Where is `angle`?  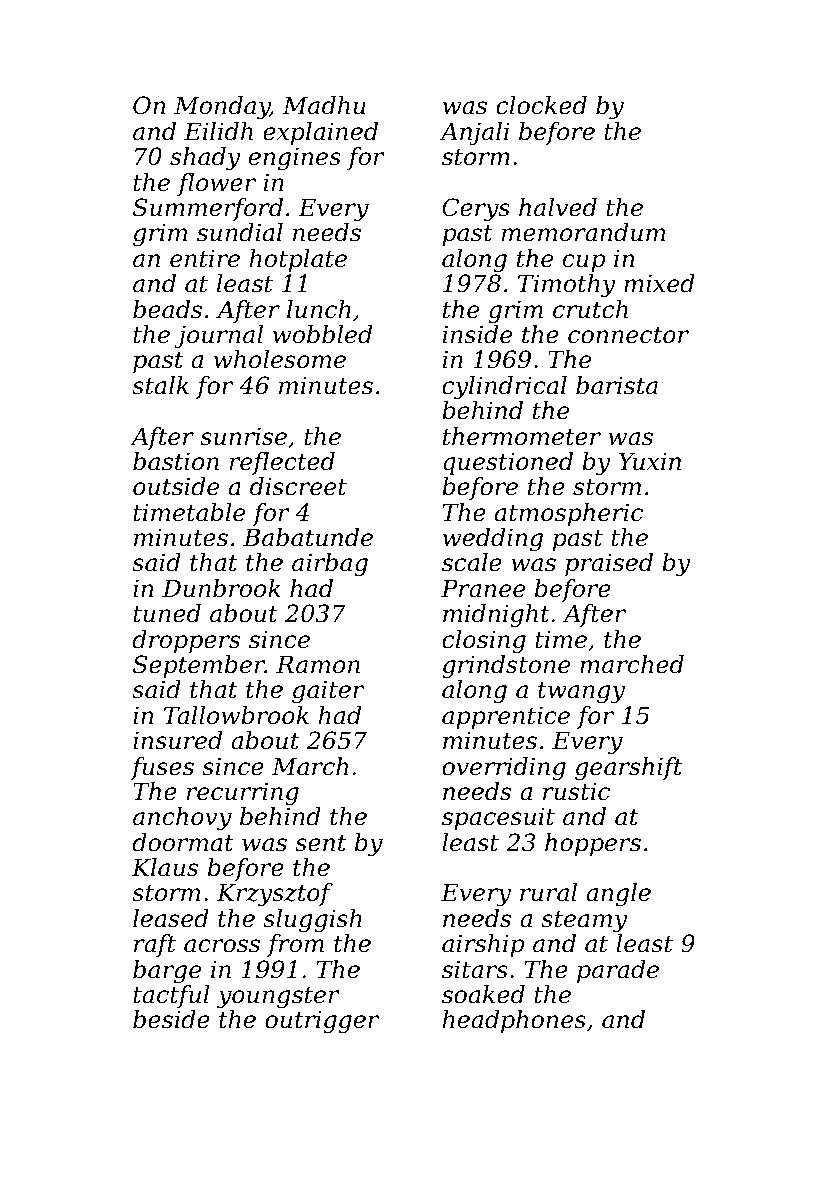 angle is located at coordinates (618, 894).
